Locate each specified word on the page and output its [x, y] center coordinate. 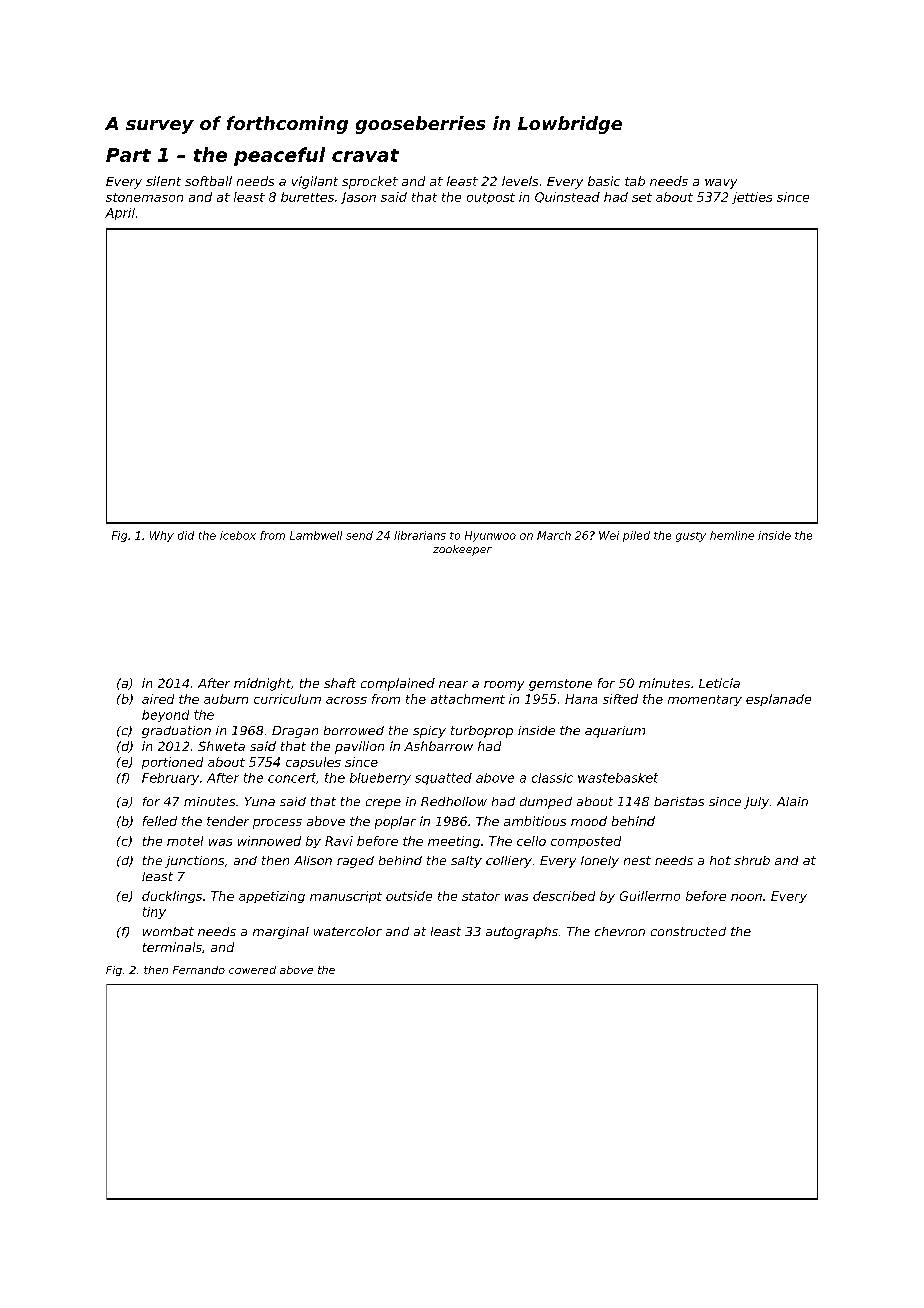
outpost [491, 198]
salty [466, 862]
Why [162, 536]
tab [635, 181]
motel [185, 841]
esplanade [778, 700]
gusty [691, 537]
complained [398, 684]
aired [158, 699]
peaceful [279, 156]
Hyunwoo [490, 536]
